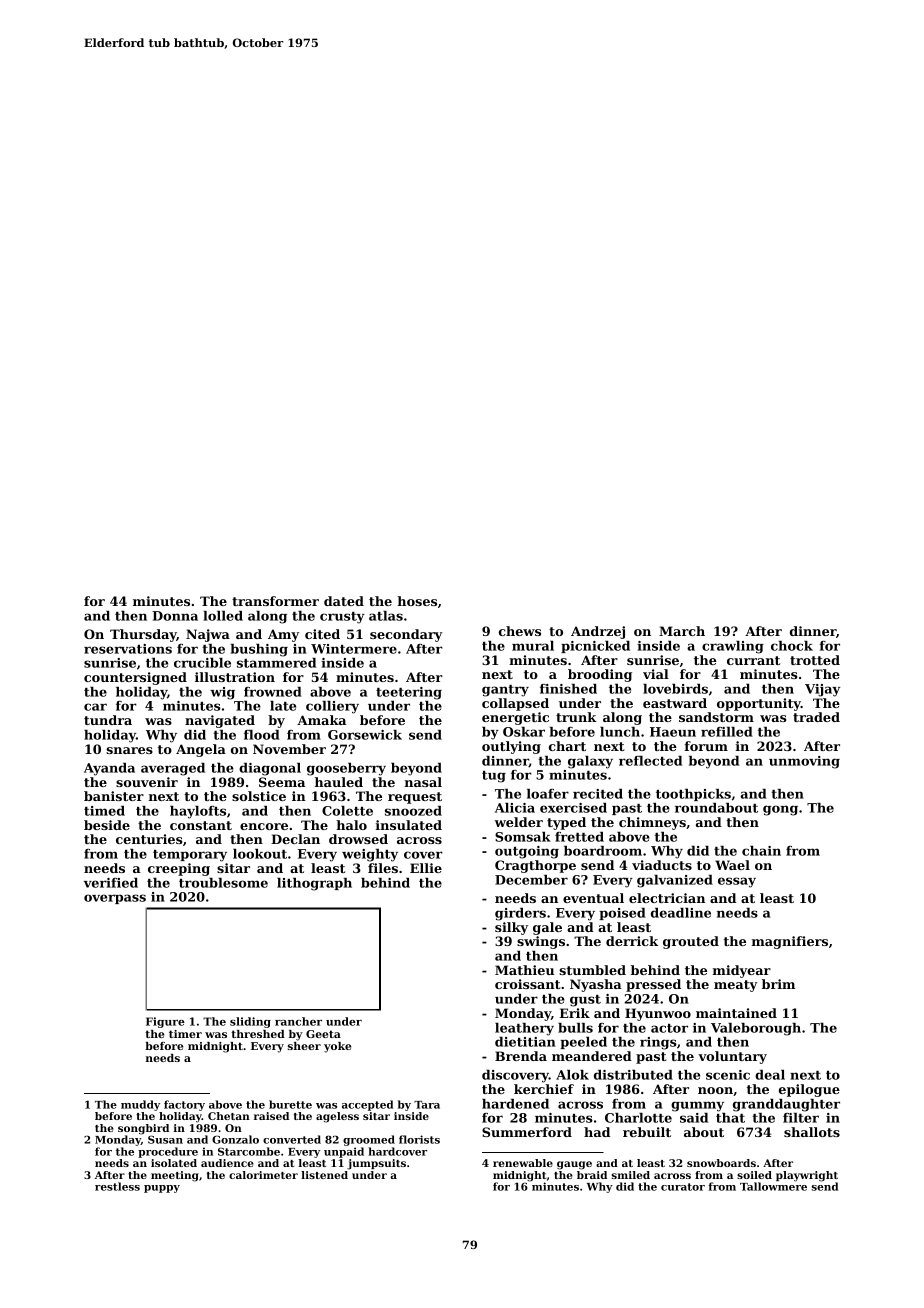 Image resolution: width=924 pixels, height=1308 pixels. Describe the element at coordinates (675, 689) in the document. I see `lovebirds` at that location.
